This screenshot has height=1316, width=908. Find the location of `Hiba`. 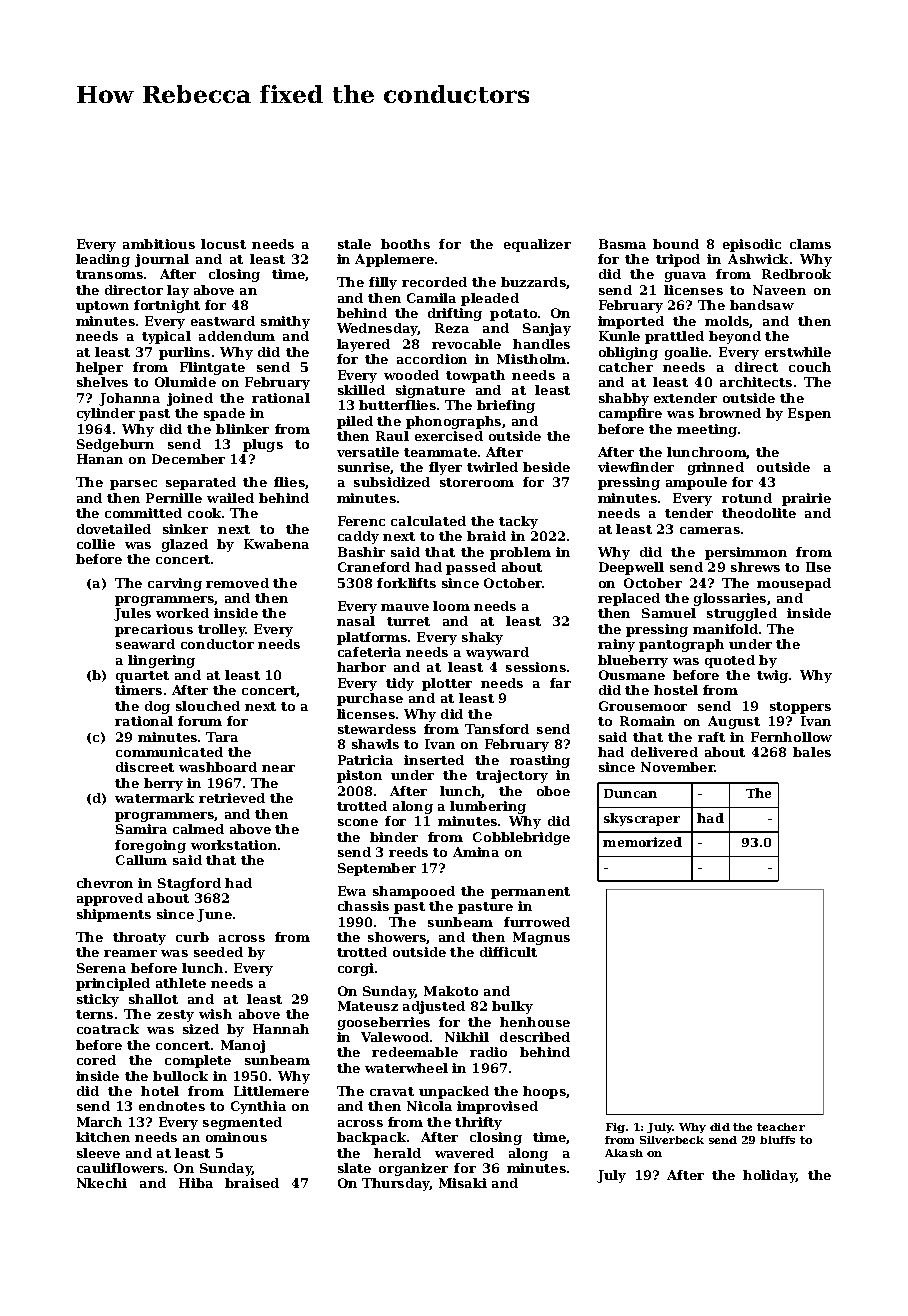

Hiba is located at coordinates (196, 1183).
